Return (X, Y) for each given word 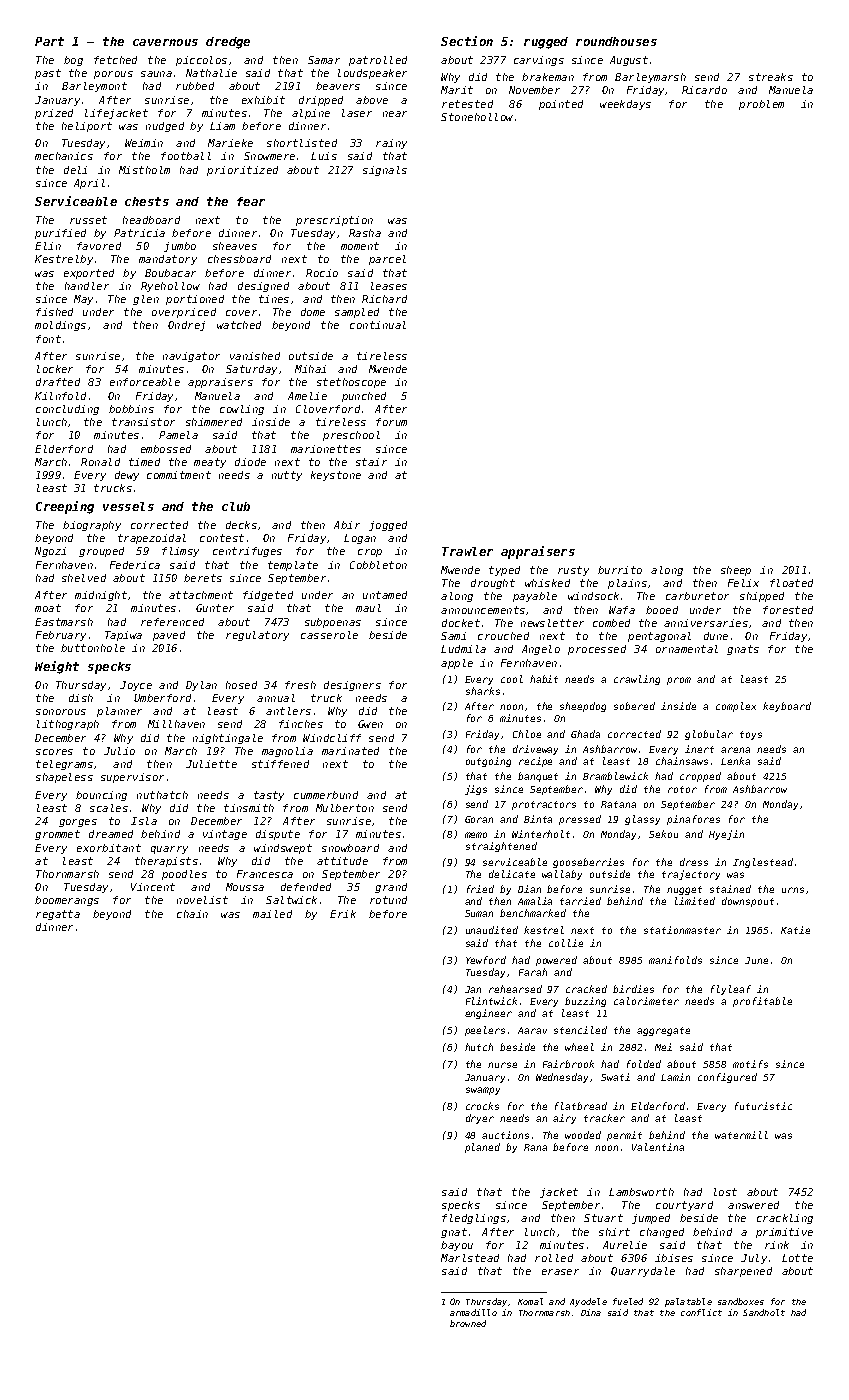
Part (49, 41)
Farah (533, 972)
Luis (324, 156)
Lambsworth (641, 1192)
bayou (457, 1246)
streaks (771, 77)
